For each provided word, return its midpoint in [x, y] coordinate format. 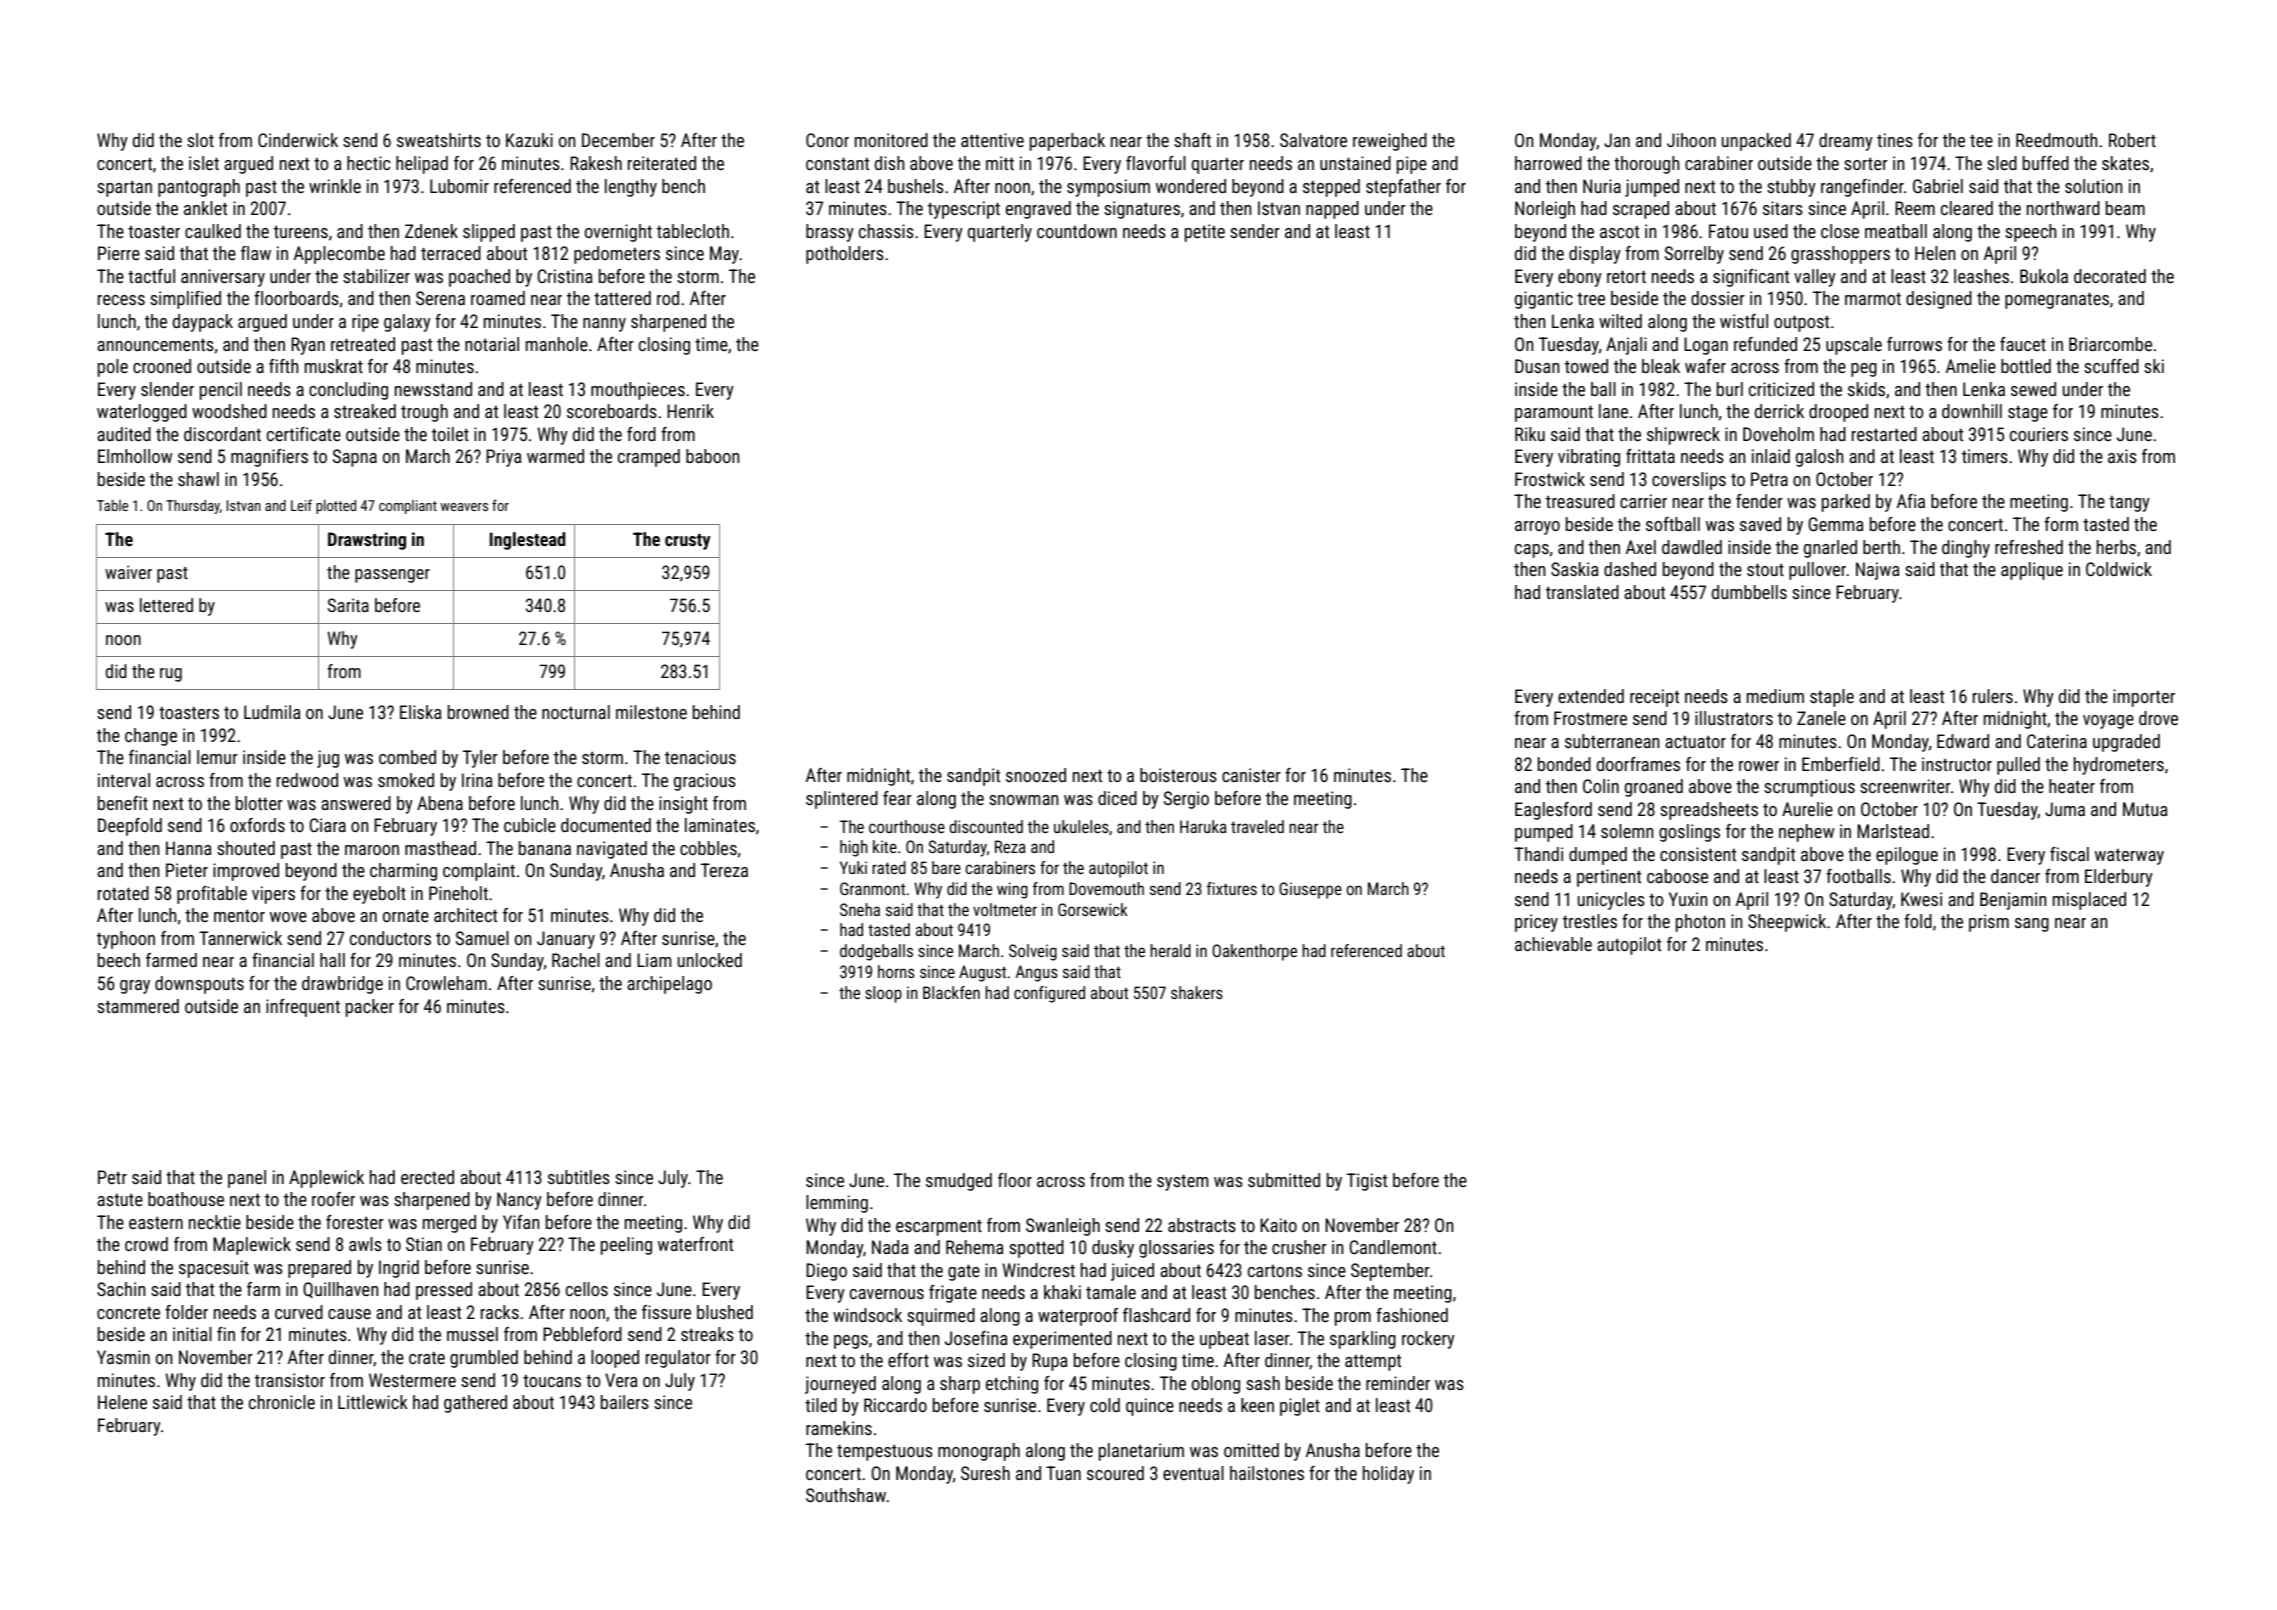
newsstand [433, 389]
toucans [552, 1381]
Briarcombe [2110, 344]
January [566, 940]
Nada [890, 1247]
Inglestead [528, 541]
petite [1205, 233]
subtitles [579, 1177]
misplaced [2089, 901]
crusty [688, 542]
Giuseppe [1310, 890]
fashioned [1412, 1315]
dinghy [1966, 549]
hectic [369, 163]
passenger [392, 576]
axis [2122, 456]
